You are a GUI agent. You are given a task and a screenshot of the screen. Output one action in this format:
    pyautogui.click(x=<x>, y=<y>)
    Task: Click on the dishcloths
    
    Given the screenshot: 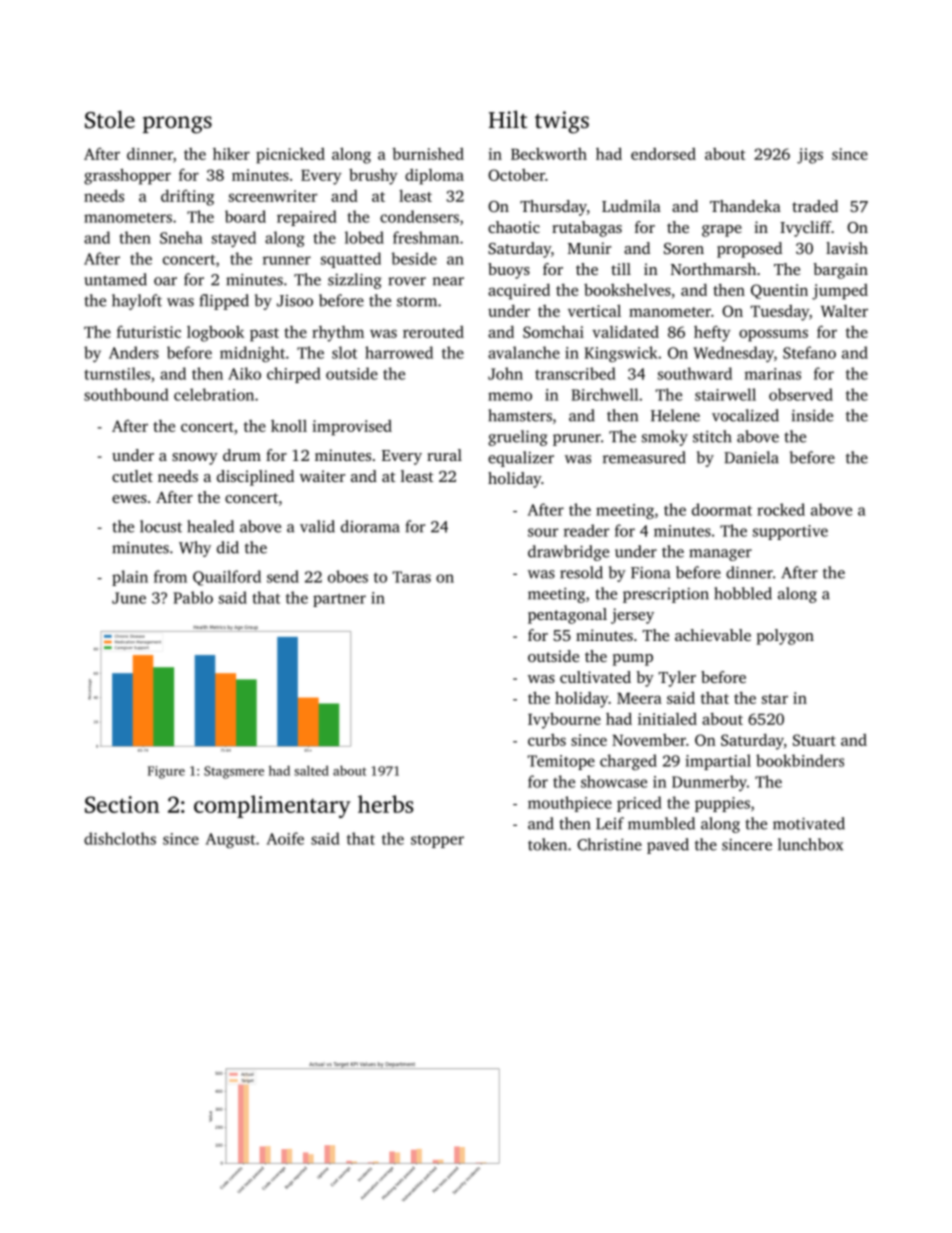 What is the action you would take?
    pyautogui.click(x=120, y=838)
